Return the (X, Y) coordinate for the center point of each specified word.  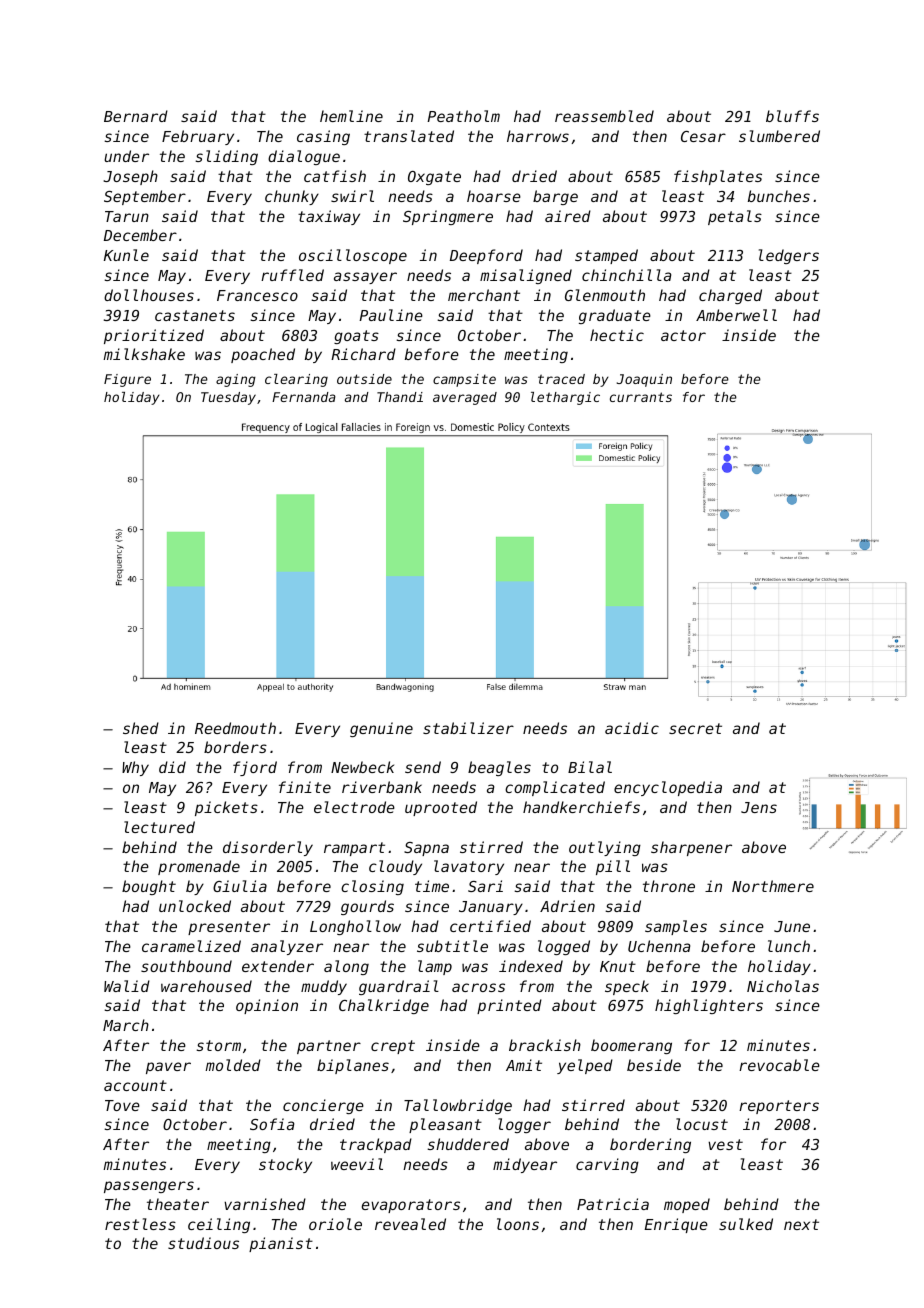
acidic (632, 728)
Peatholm (463, 116)
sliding (226, 157)
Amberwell (736, 315)
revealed (410, 1224)
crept (393, 1047)
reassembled (604, 116)
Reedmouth (235, 728)
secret (695, 728)
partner (329, 1047)
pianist (281, 1244)
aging (236, 380)
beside (654, 1065)
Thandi (400, 397)
